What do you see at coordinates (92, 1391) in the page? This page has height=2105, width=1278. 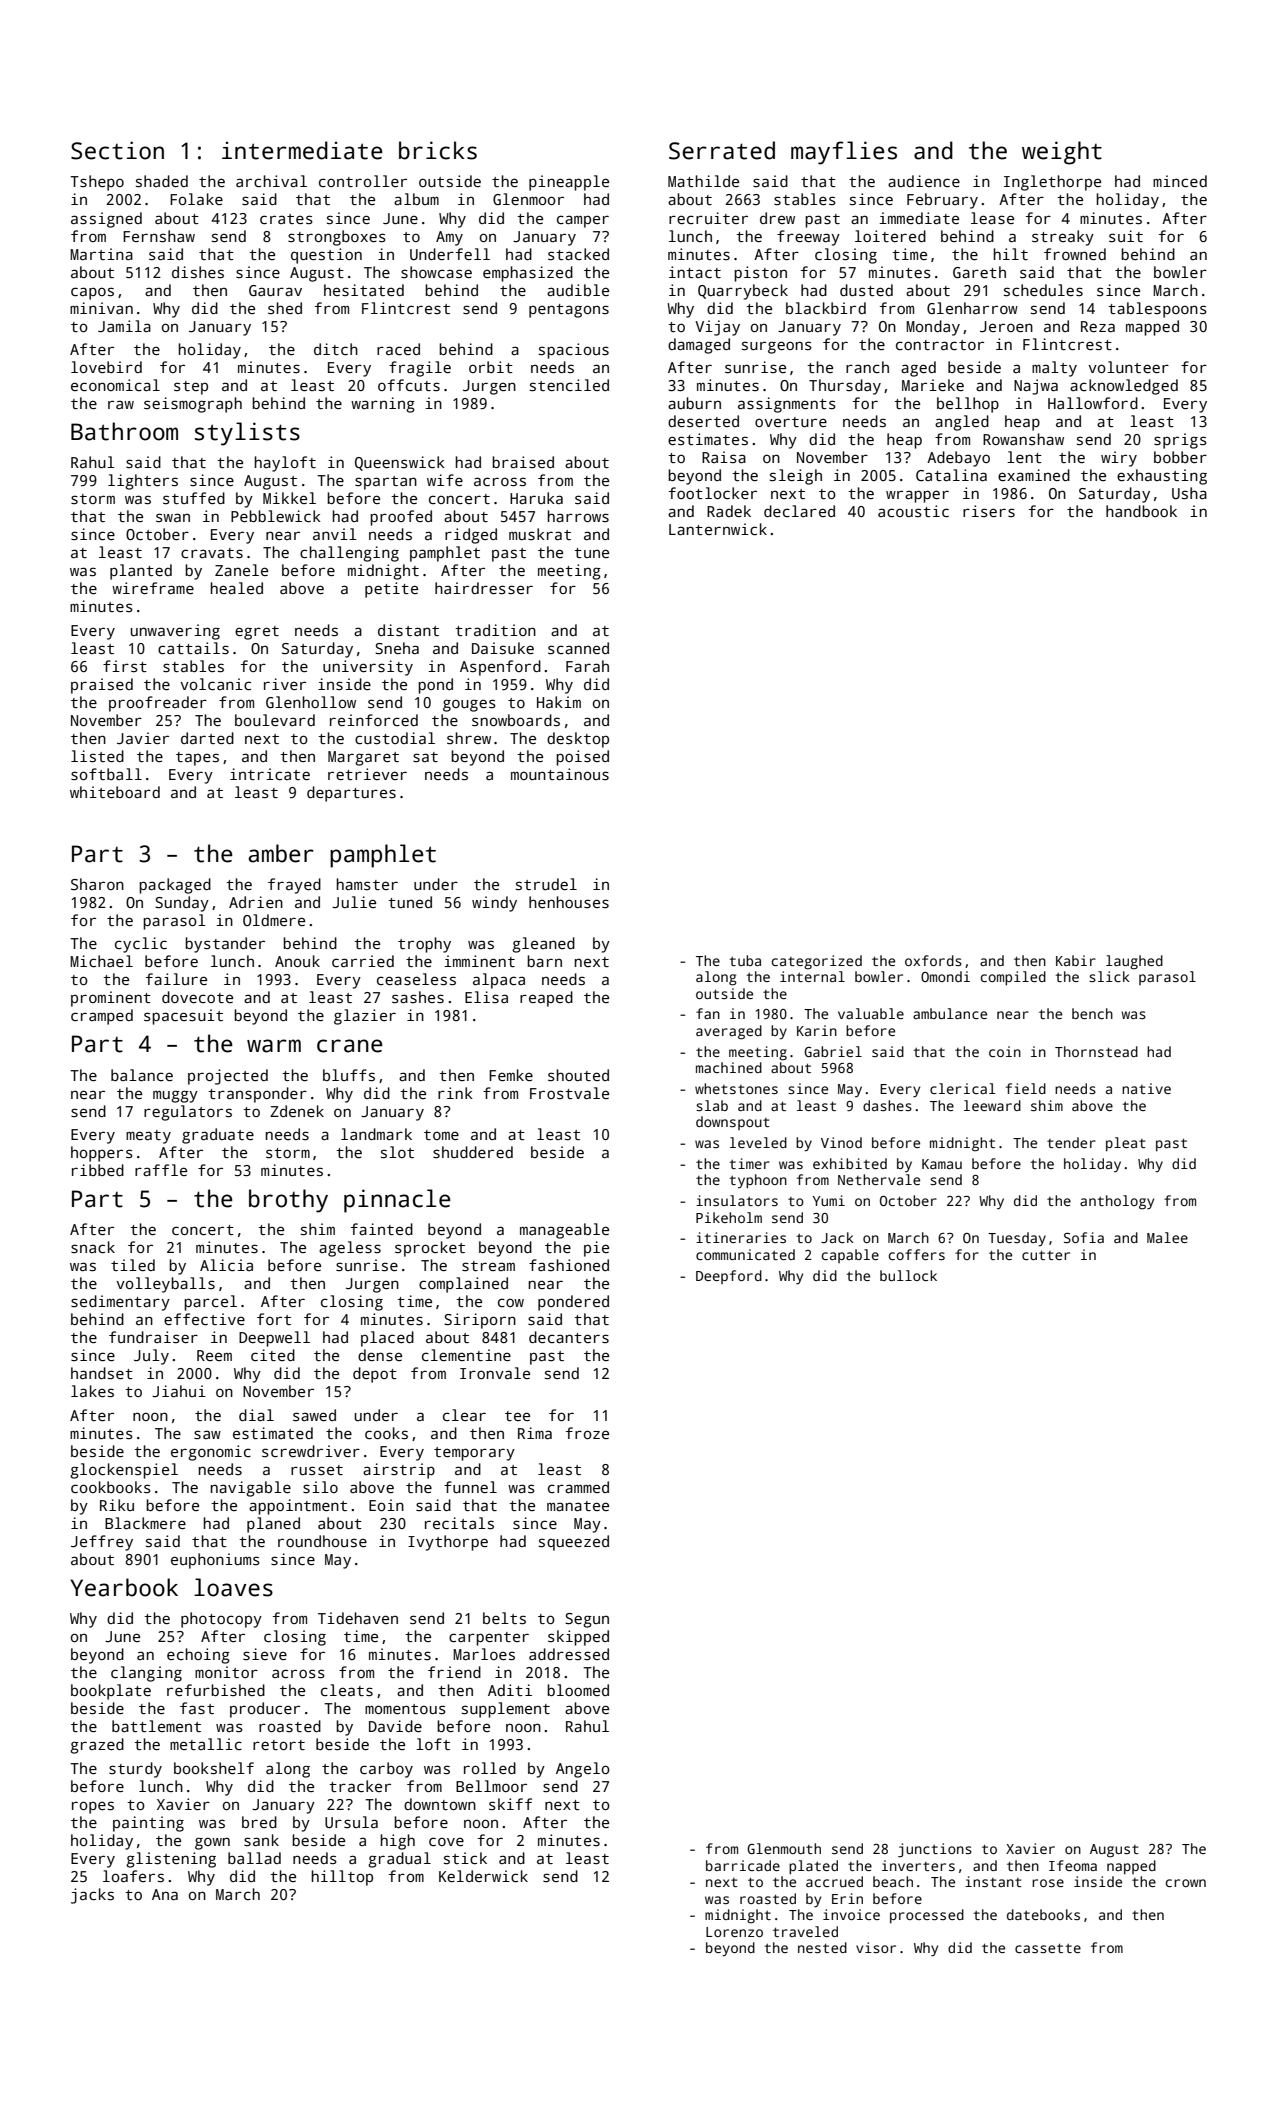 I see `lakes` at bounding box center [92, 1391].
